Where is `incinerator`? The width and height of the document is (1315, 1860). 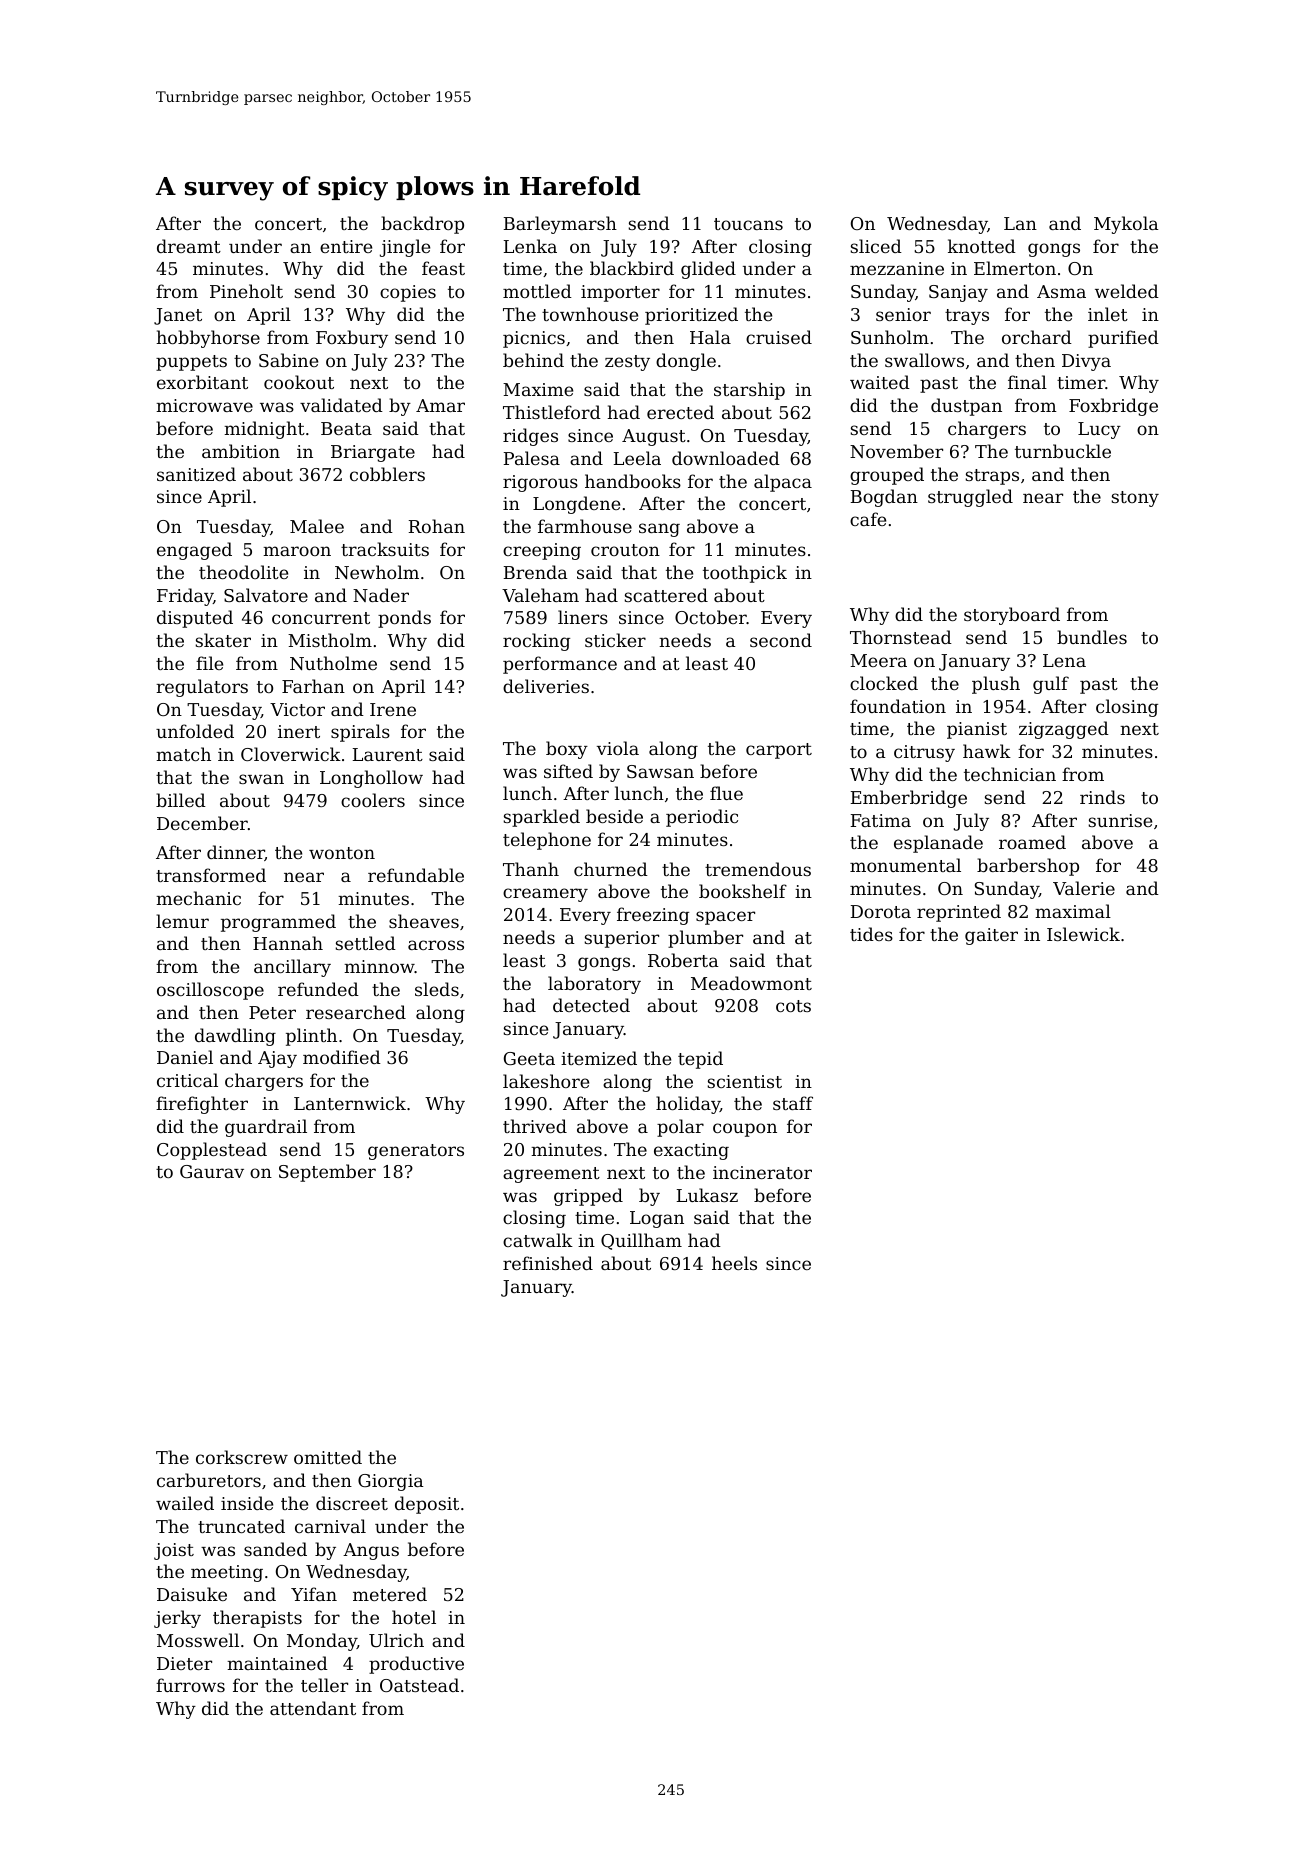 incinerator is located at coordinates (762, 1172).
